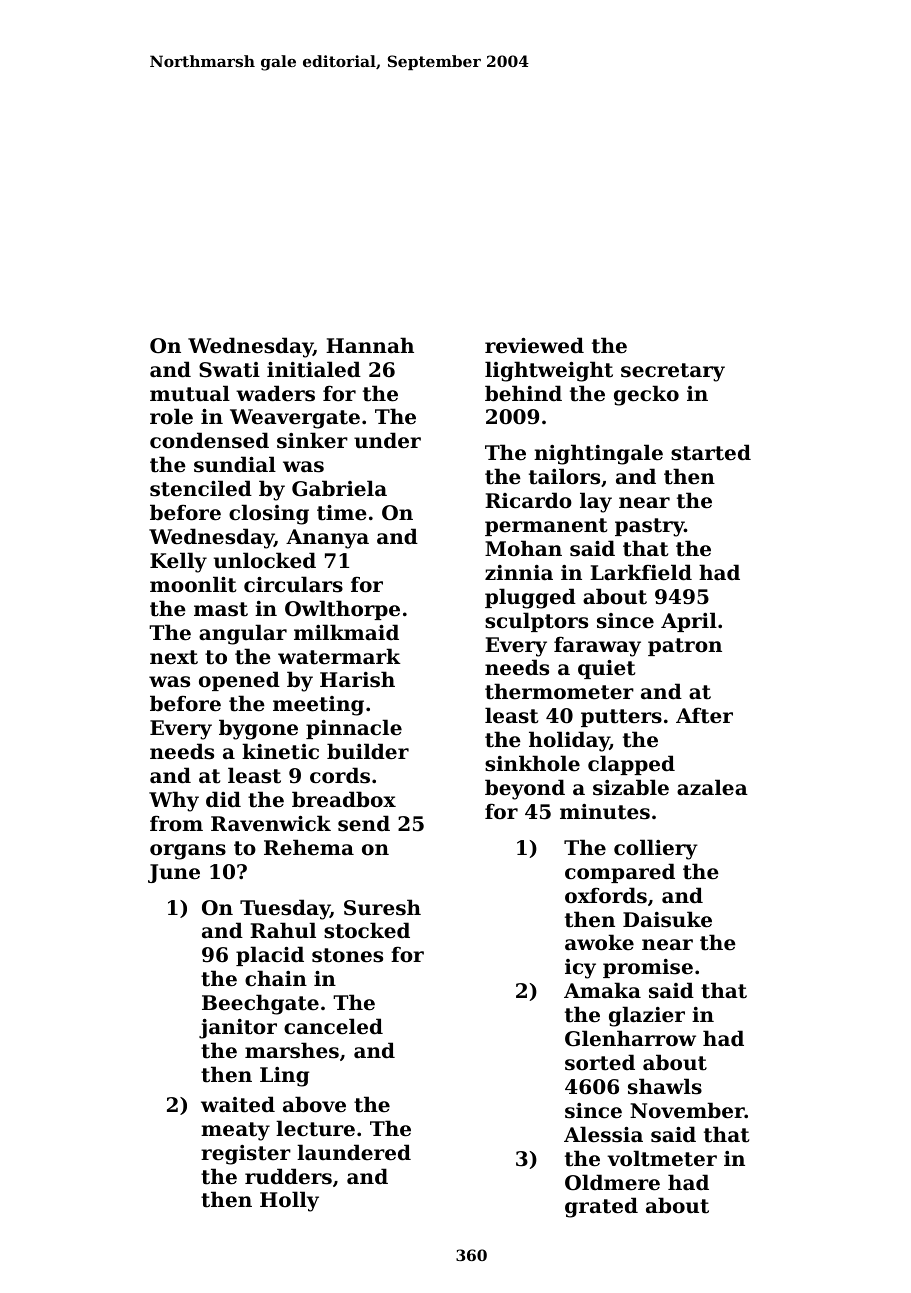 This screenshot has width=911, height=1293. I want to click on behind, so click(523, 393).
